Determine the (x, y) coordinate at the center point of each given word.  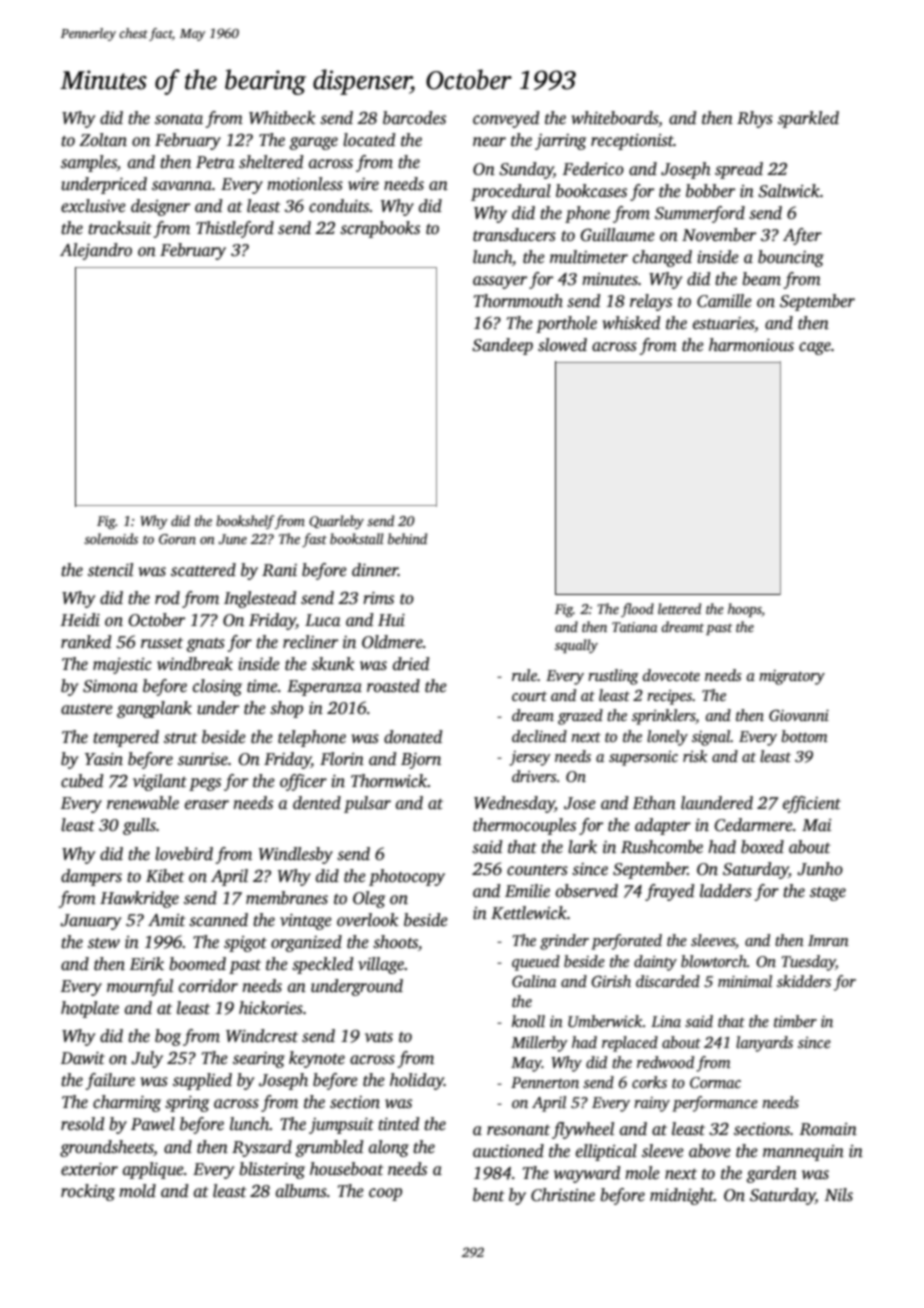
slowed (562, 345)
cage (815, 348)
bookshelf (245, 522)
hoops (745, 610)
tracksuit (120, 228)
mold (137, 1191)
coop (385, 1194)
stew (104, 943)
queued (536, 963)
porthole (566, 324)
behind (407, 538)
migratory (792, 677)
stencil (110, 570)
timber (795, 1021)
